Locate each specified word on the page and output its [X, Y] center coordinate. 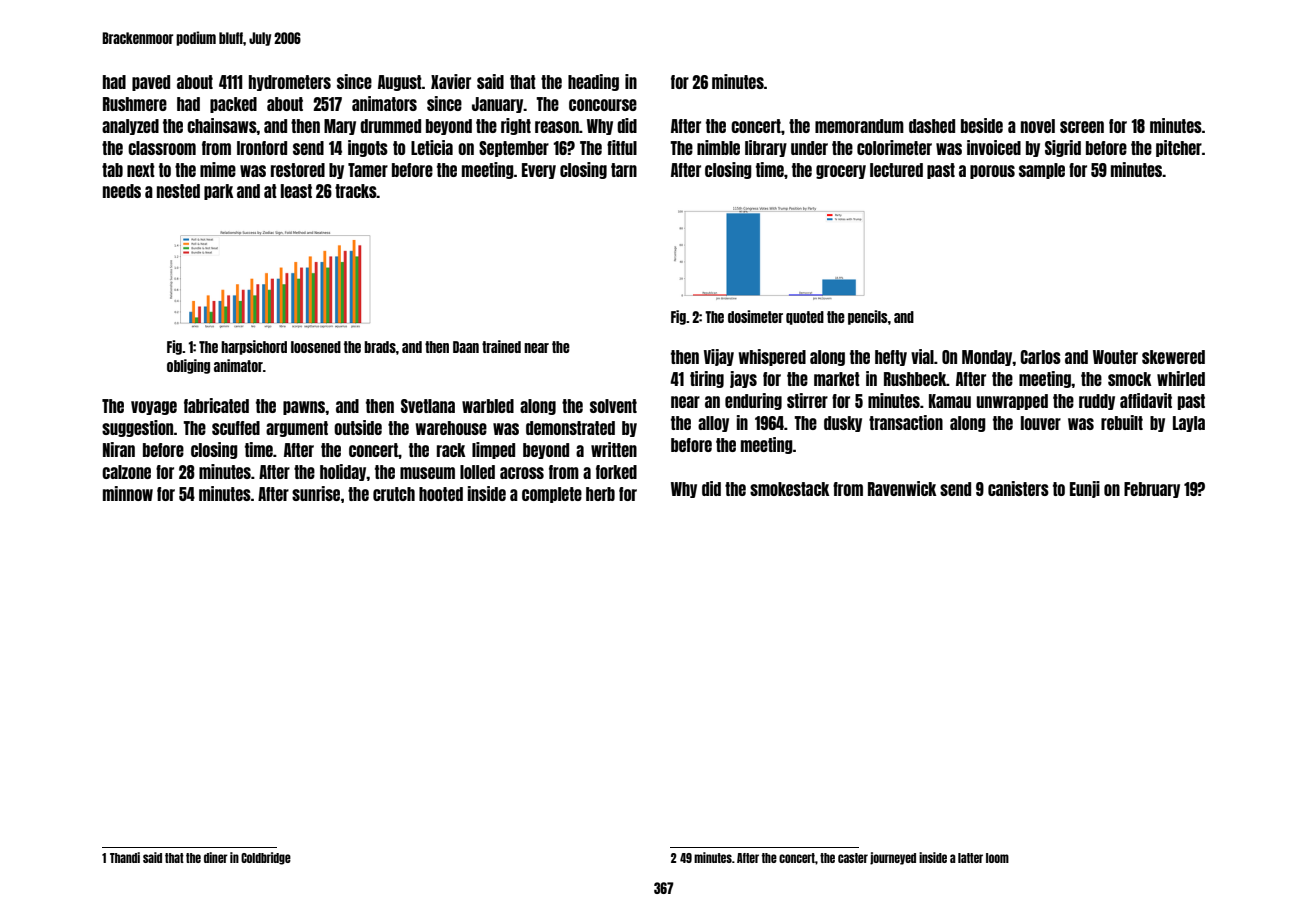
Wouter [1115, 357]
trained [501, 346]
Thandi [125, 857]
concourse [603, 105]
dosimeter [755, 316]
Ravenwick [902, 488]
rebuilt [1122, 422]
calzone [126, 472]
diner [216, 857]
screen [1082, 127]
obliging [188, 366]
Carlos [1040, 357]
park [219, 192]
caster [853, 858]
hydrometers [290, 83]
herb [600, 494]
